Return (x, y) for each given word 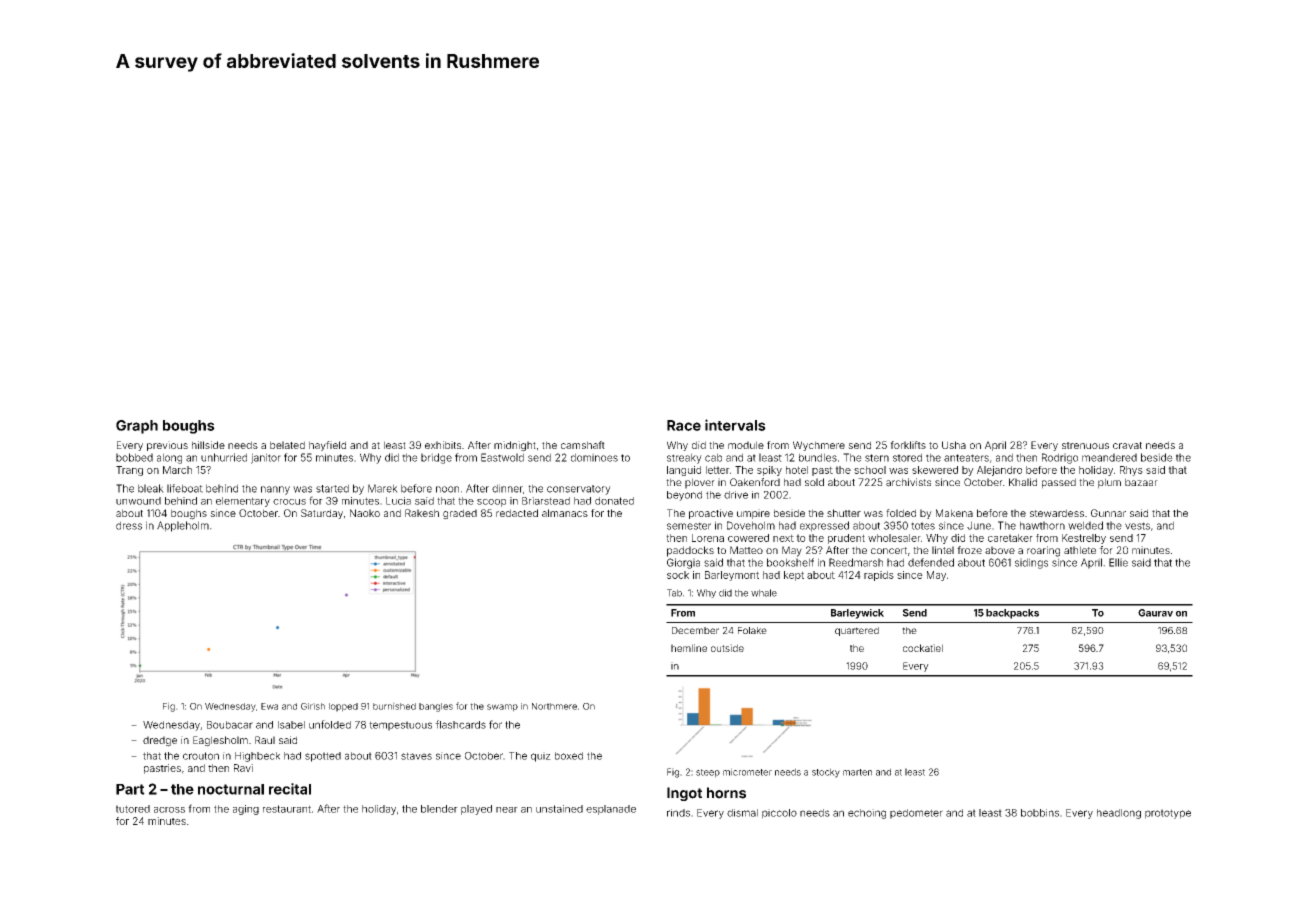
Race (684, 425)
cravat (1127, 445)
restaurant (287, 809)
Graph (137, 427)
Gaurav (1155, 613)
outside (727, 648)
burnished (394, 706)
